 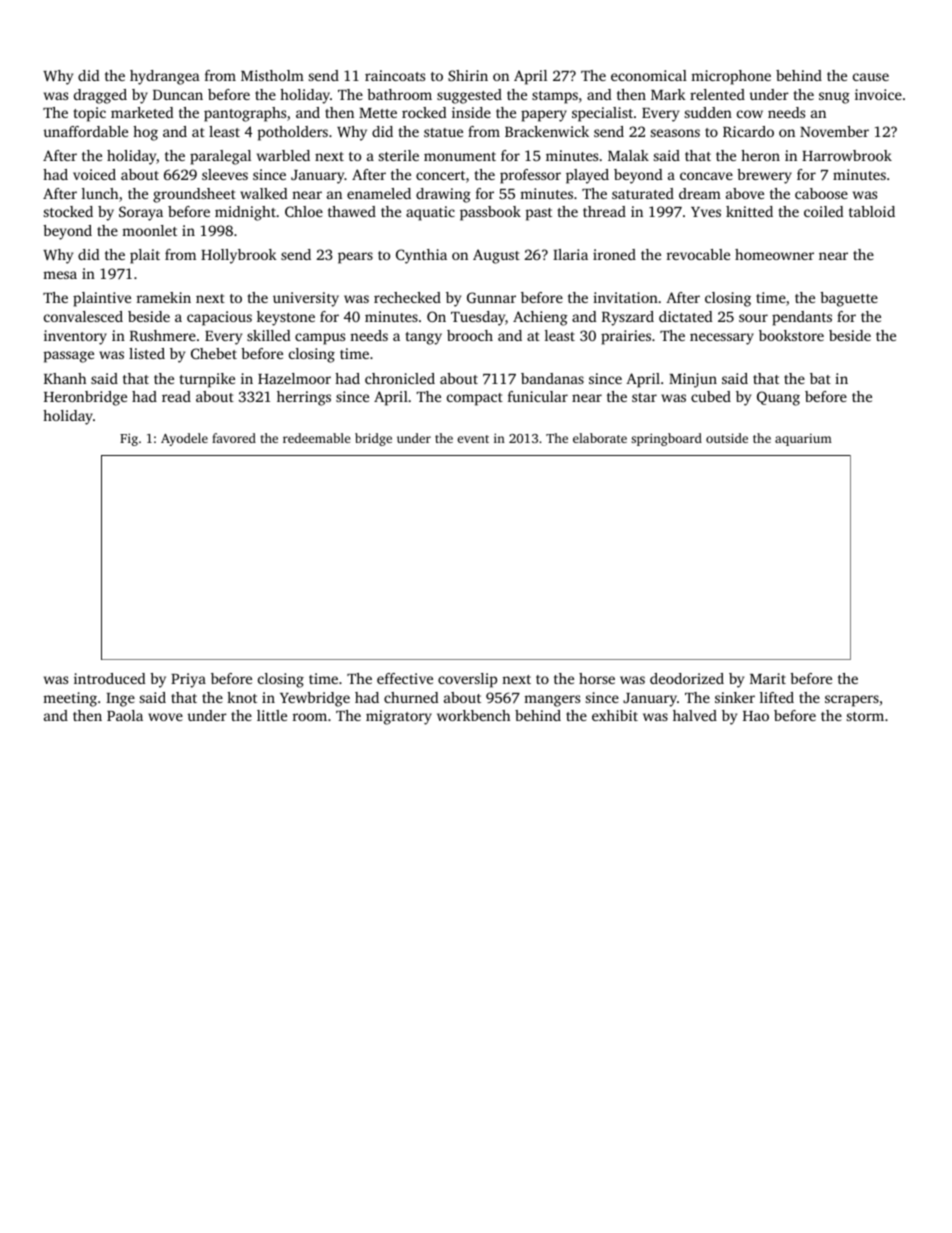 I want to click on Shirin, so click(x=468, y=75).
